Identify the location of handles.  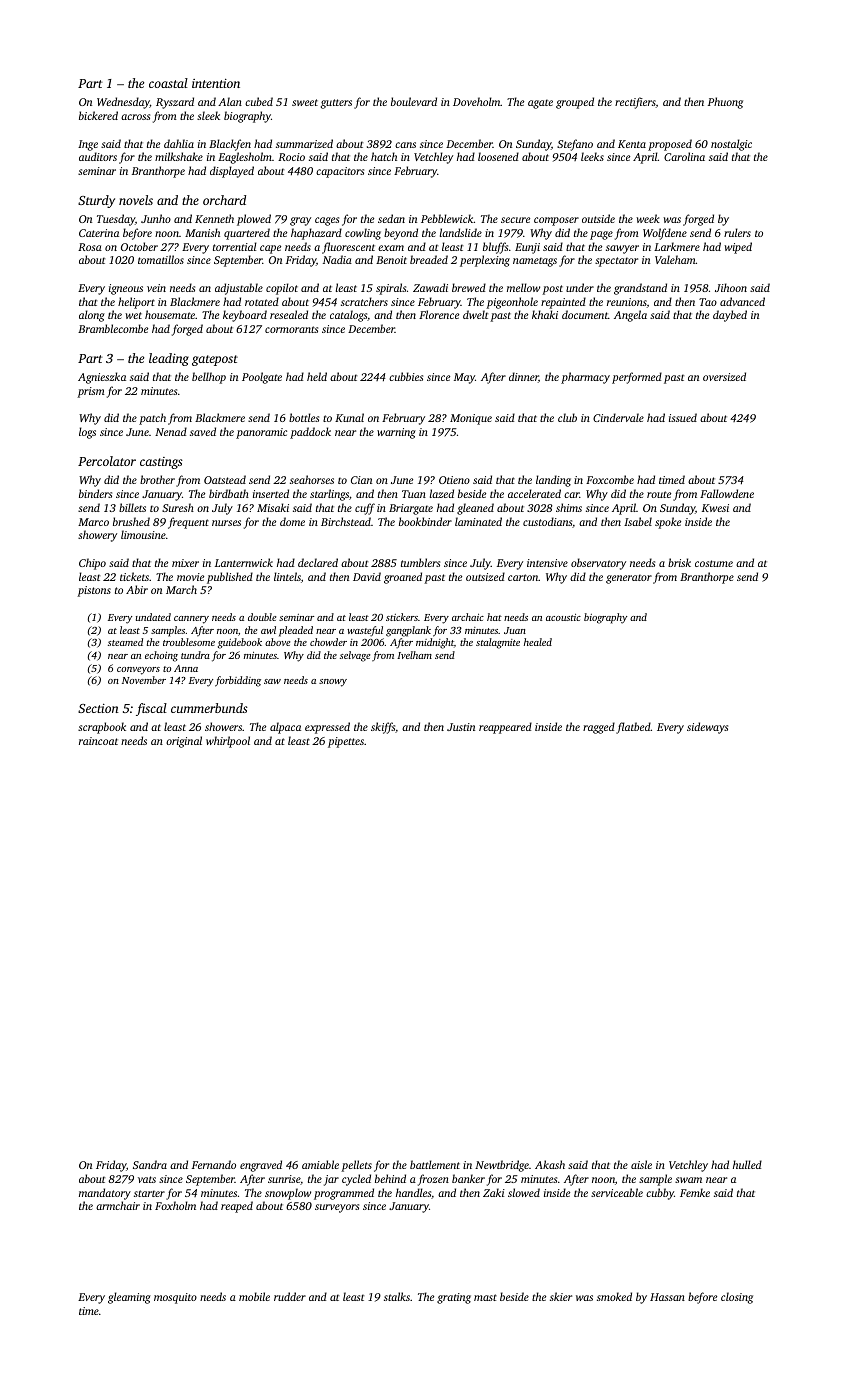
(413, 1192).
